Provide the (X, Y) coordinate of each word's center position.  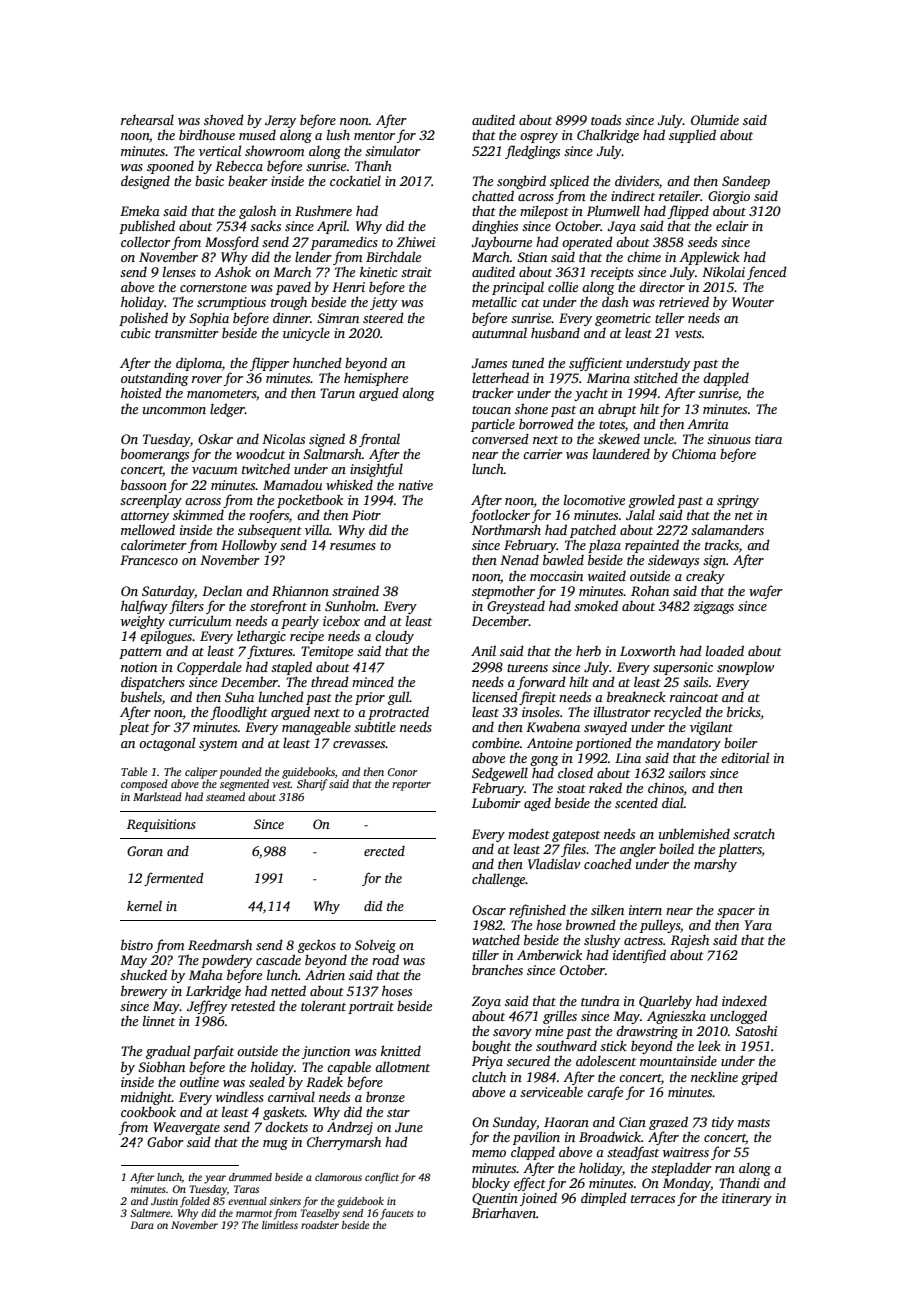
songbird (521, 182)
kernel (144, 906)
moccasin (556, 576)
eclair (732, 226)
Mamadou (292, 484)
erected (384, 851)
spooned (170, 167)
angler (638, 850)
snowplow (745, 668)
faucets (397, 1214)
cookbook (148, 1111)
